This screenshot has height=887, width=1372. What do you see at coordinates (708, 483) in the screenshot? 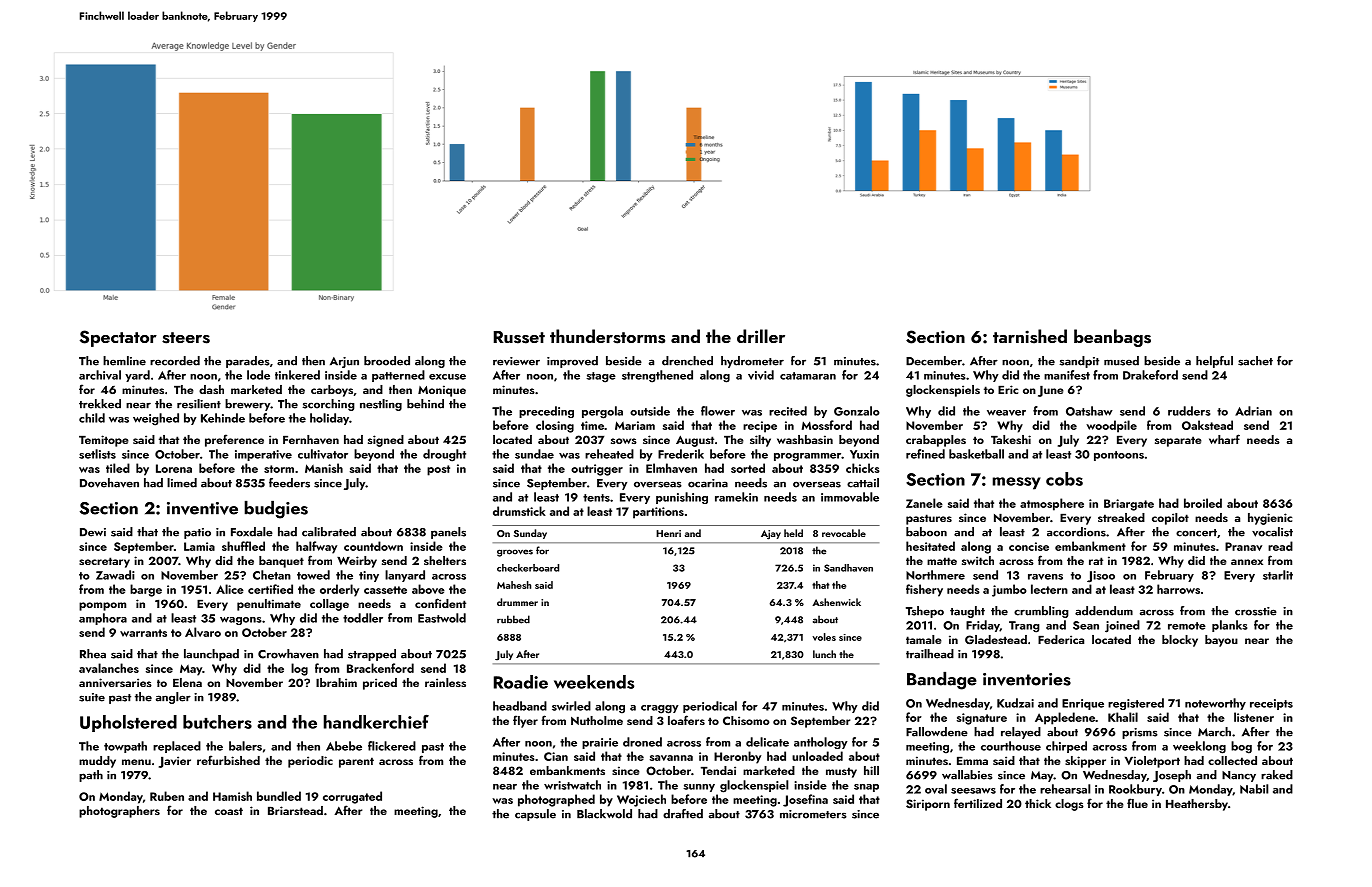
I see `ocarina` at bounding box center [708, 483].
